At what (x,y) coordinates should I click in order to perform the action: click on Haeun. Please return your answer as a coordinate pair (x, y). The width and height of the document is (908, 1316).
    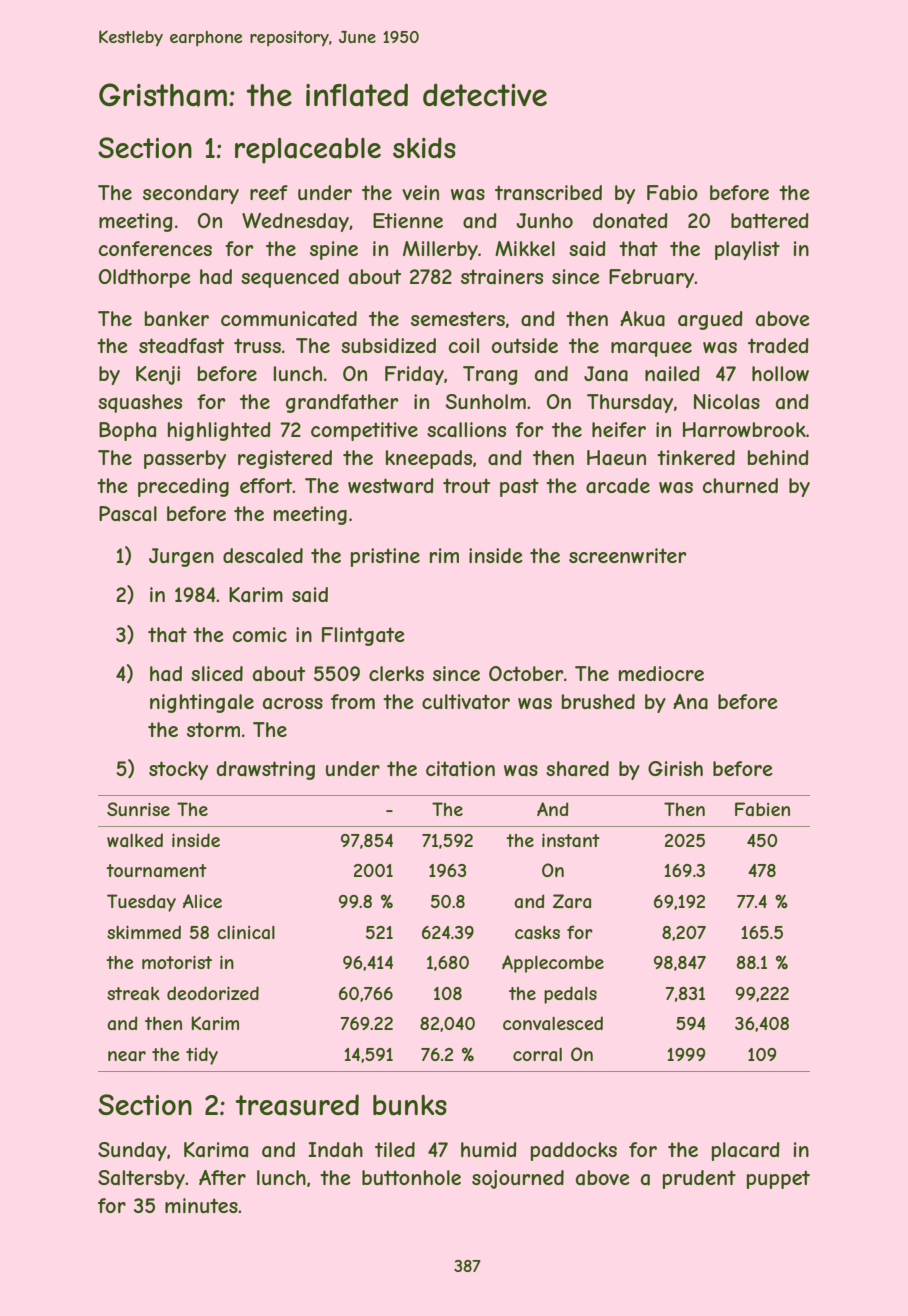
    Looking at the image, I should click on (616, 458).
